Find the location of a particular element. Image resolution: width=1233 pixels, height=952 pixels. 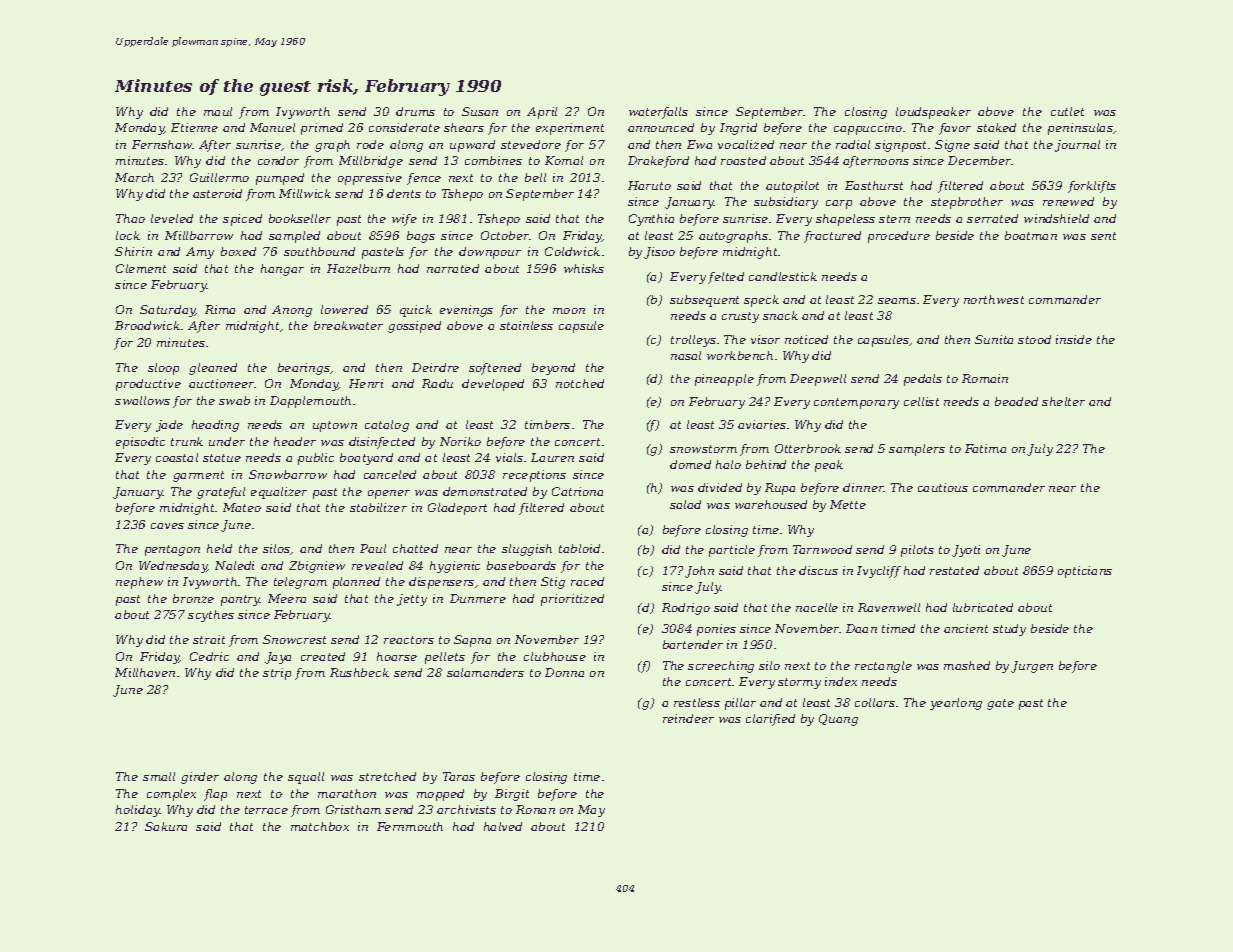

halved is located at coordinates (503, 826).
